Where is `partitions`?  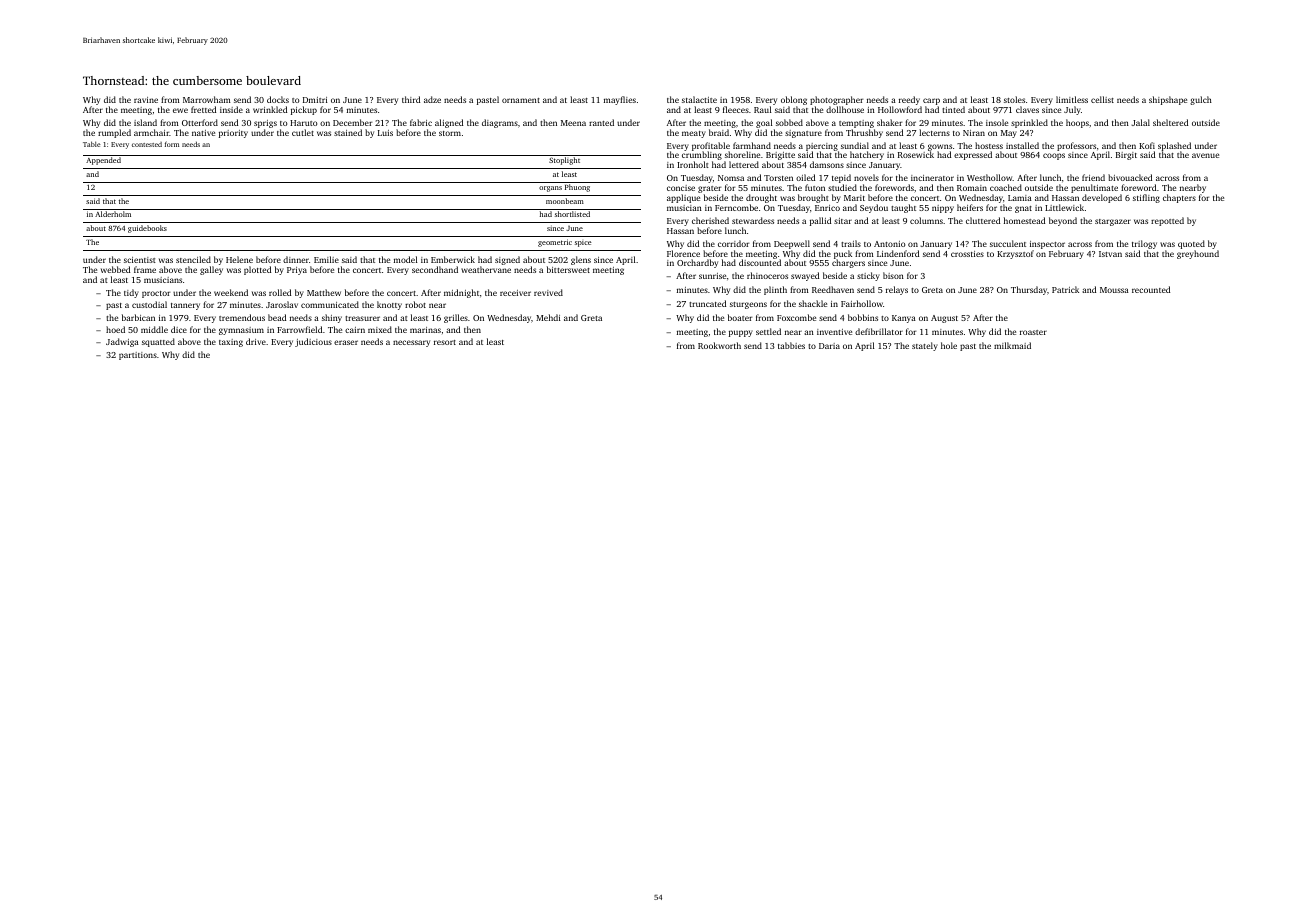 partitions is located at coordinates (138, 356).
